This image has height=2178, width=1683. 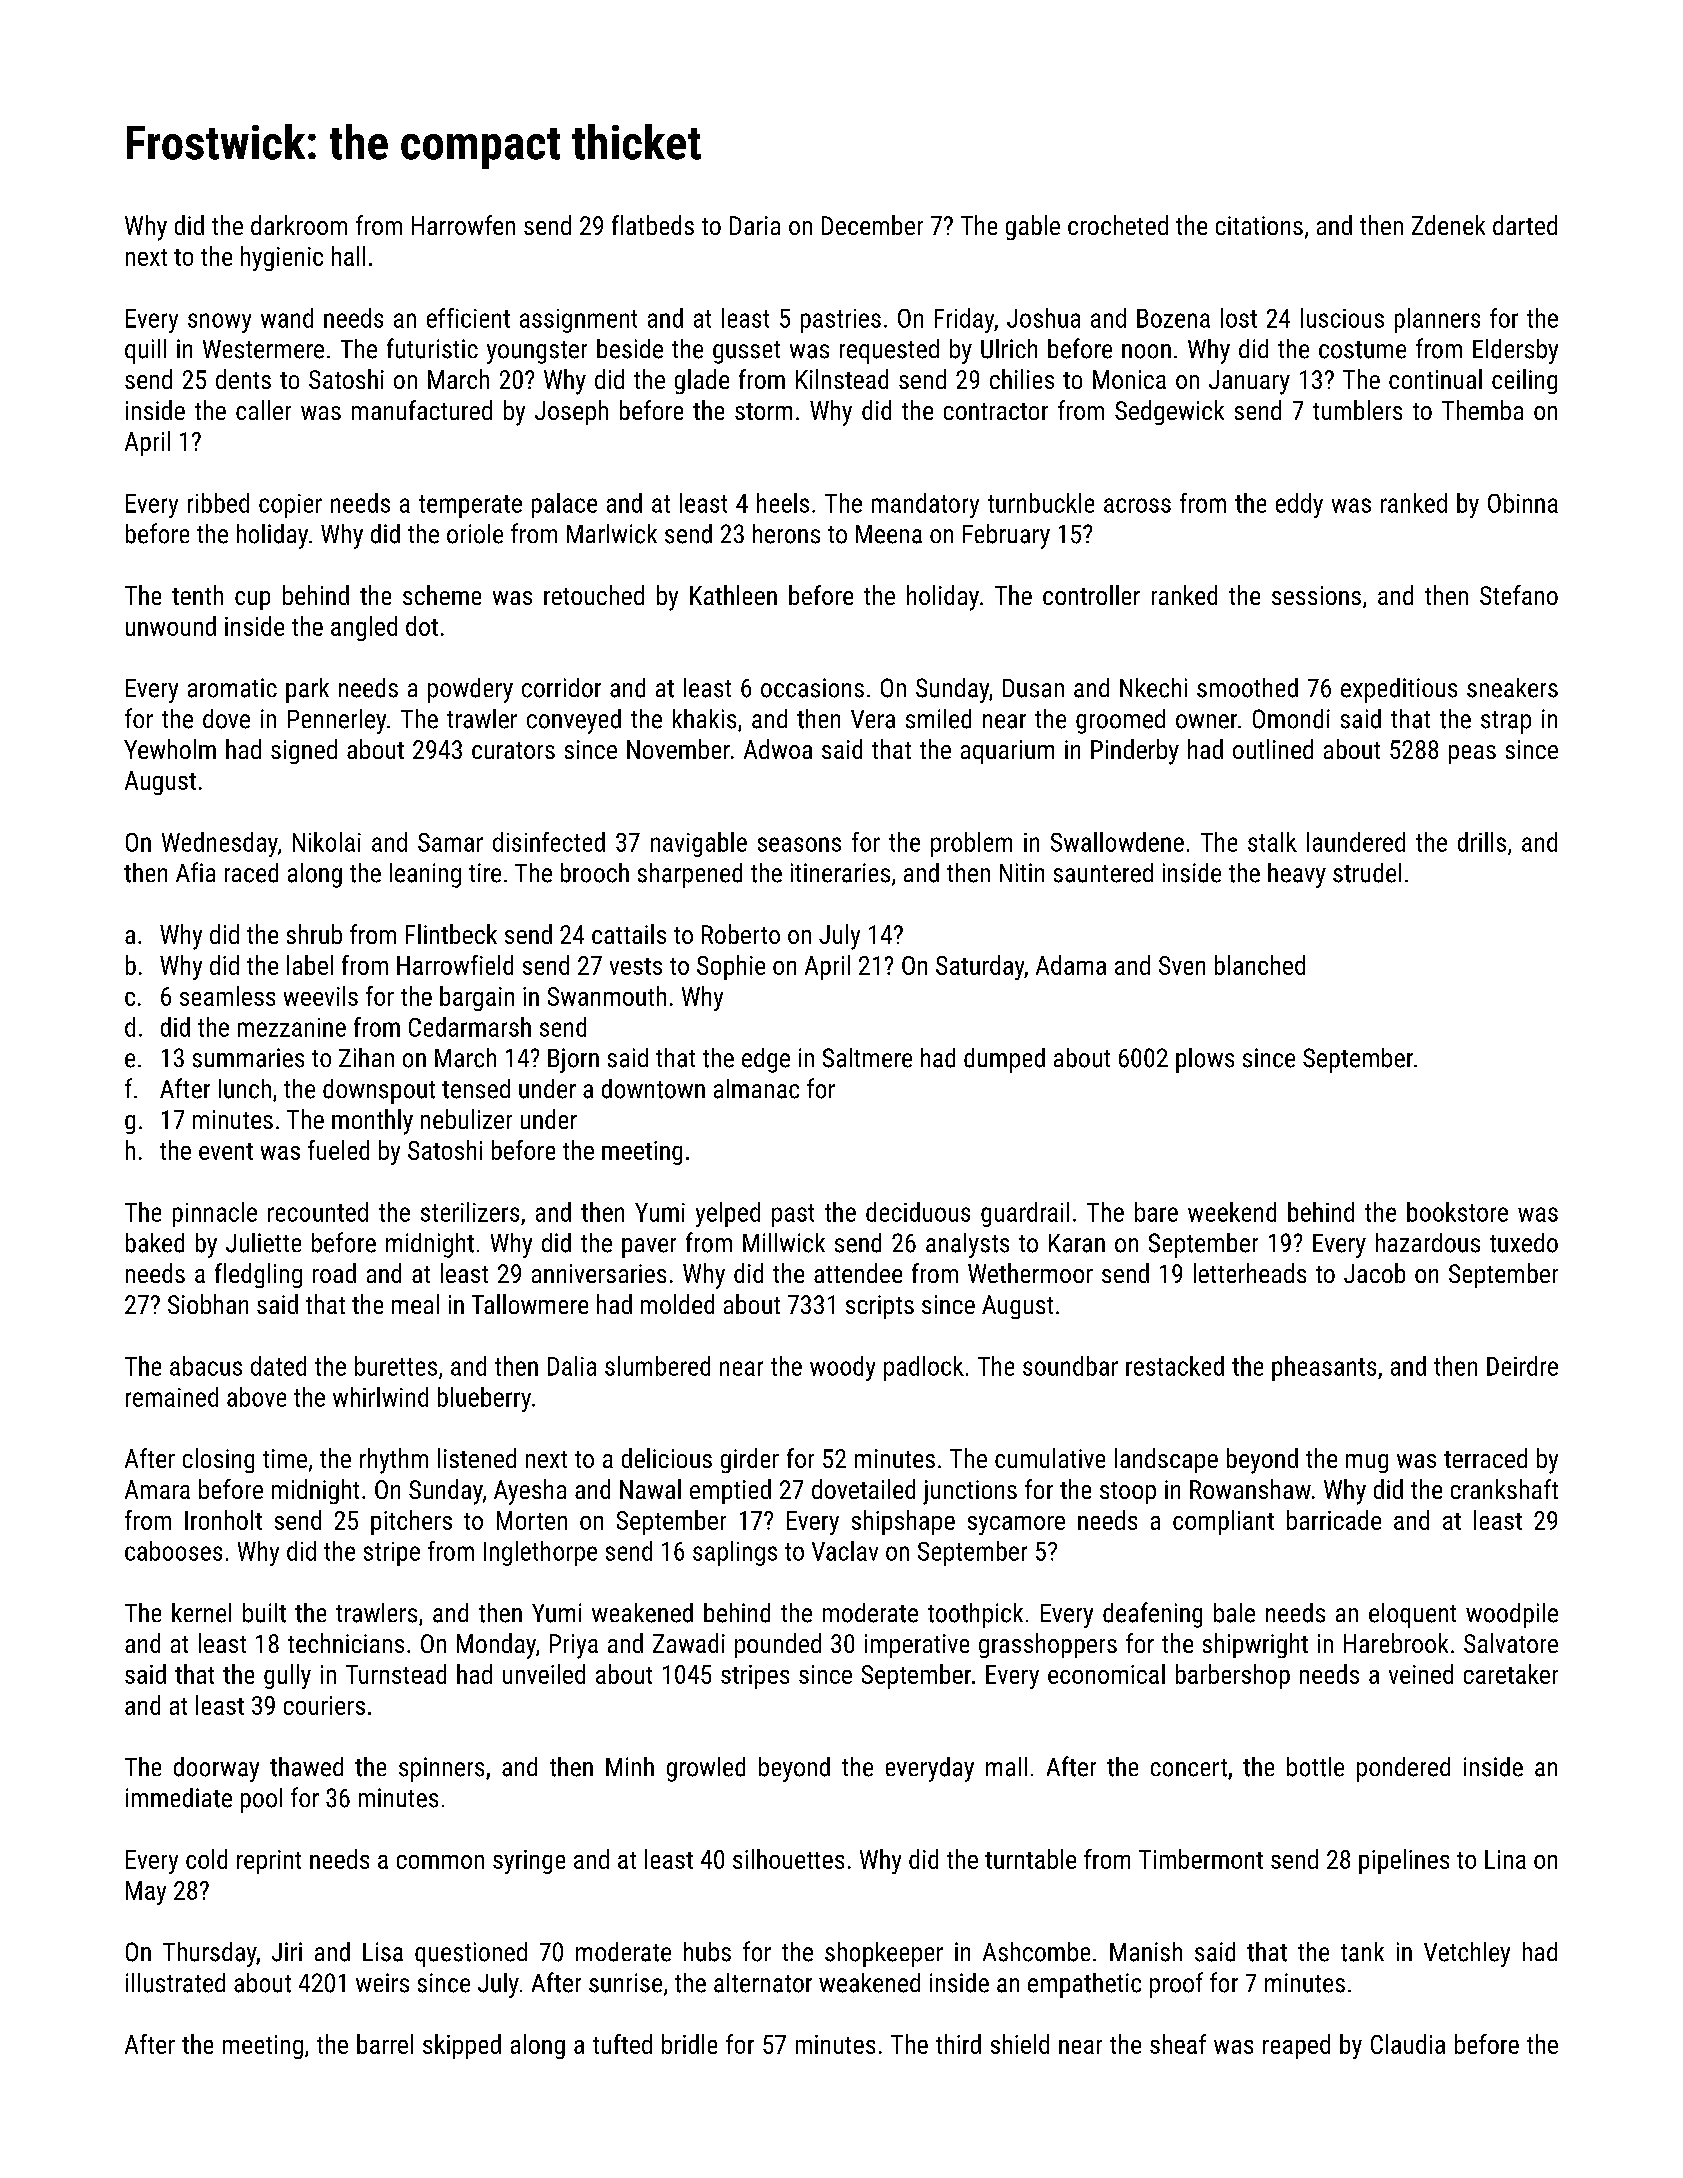 What do you see at coordinates (996, 411) in the image?
I see `contractor` at bounding box center [996, 411].
